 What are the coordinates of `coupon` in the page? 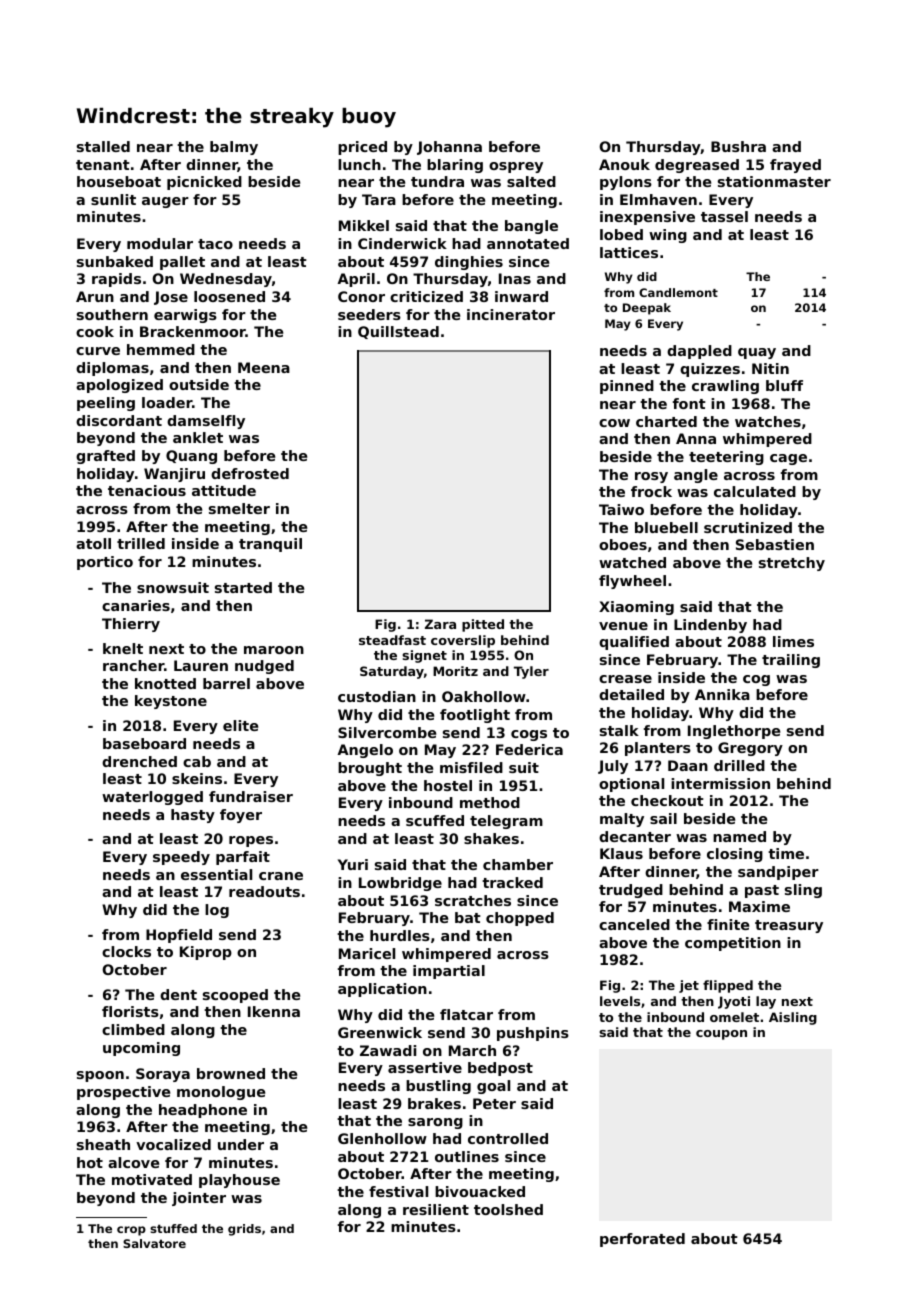 It's located at (721, 1035).
